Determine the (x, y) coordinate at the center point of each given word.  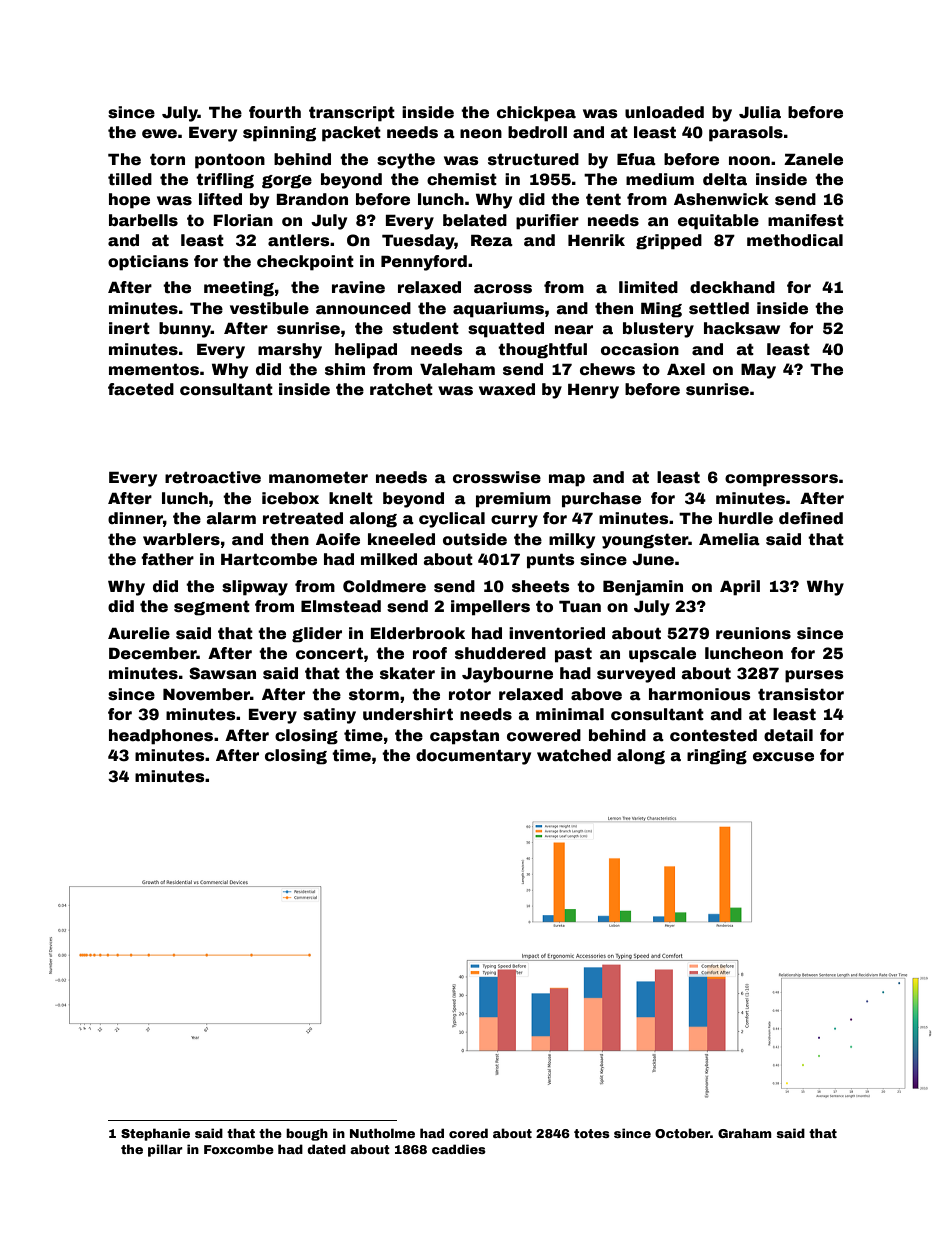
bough (307, 1134)
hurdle (746, 518)
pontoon (230, 161)
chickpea (536, 114)
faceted (141, 389)
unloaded (664, 112)
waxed (507, 389)
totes (592, 1133)
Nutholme (382, 1133)
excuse (783, 757)
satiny (329, 716)
